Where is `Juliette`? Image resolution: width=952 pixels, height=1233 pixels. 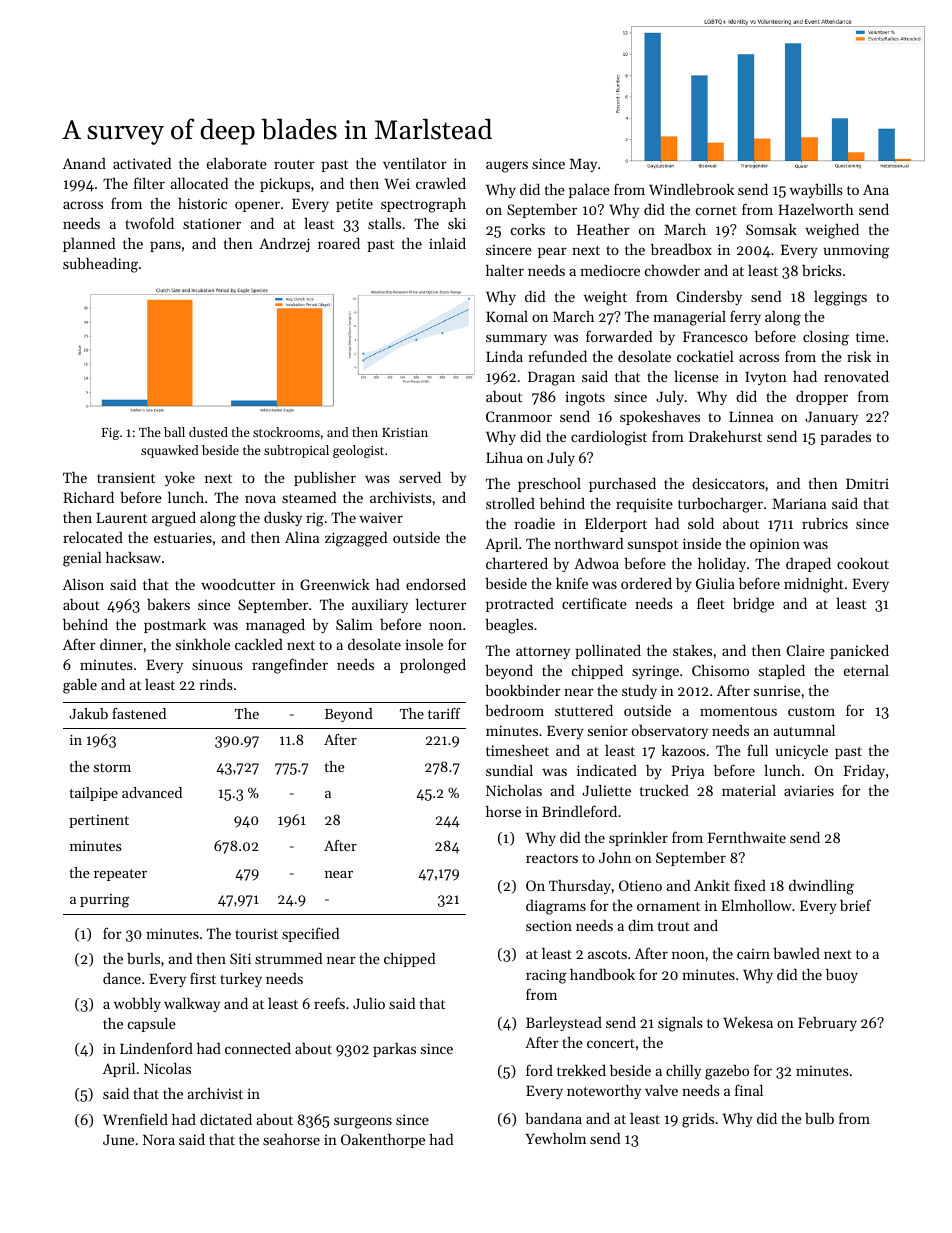
Juliette is located at coordinates (606, 790).
